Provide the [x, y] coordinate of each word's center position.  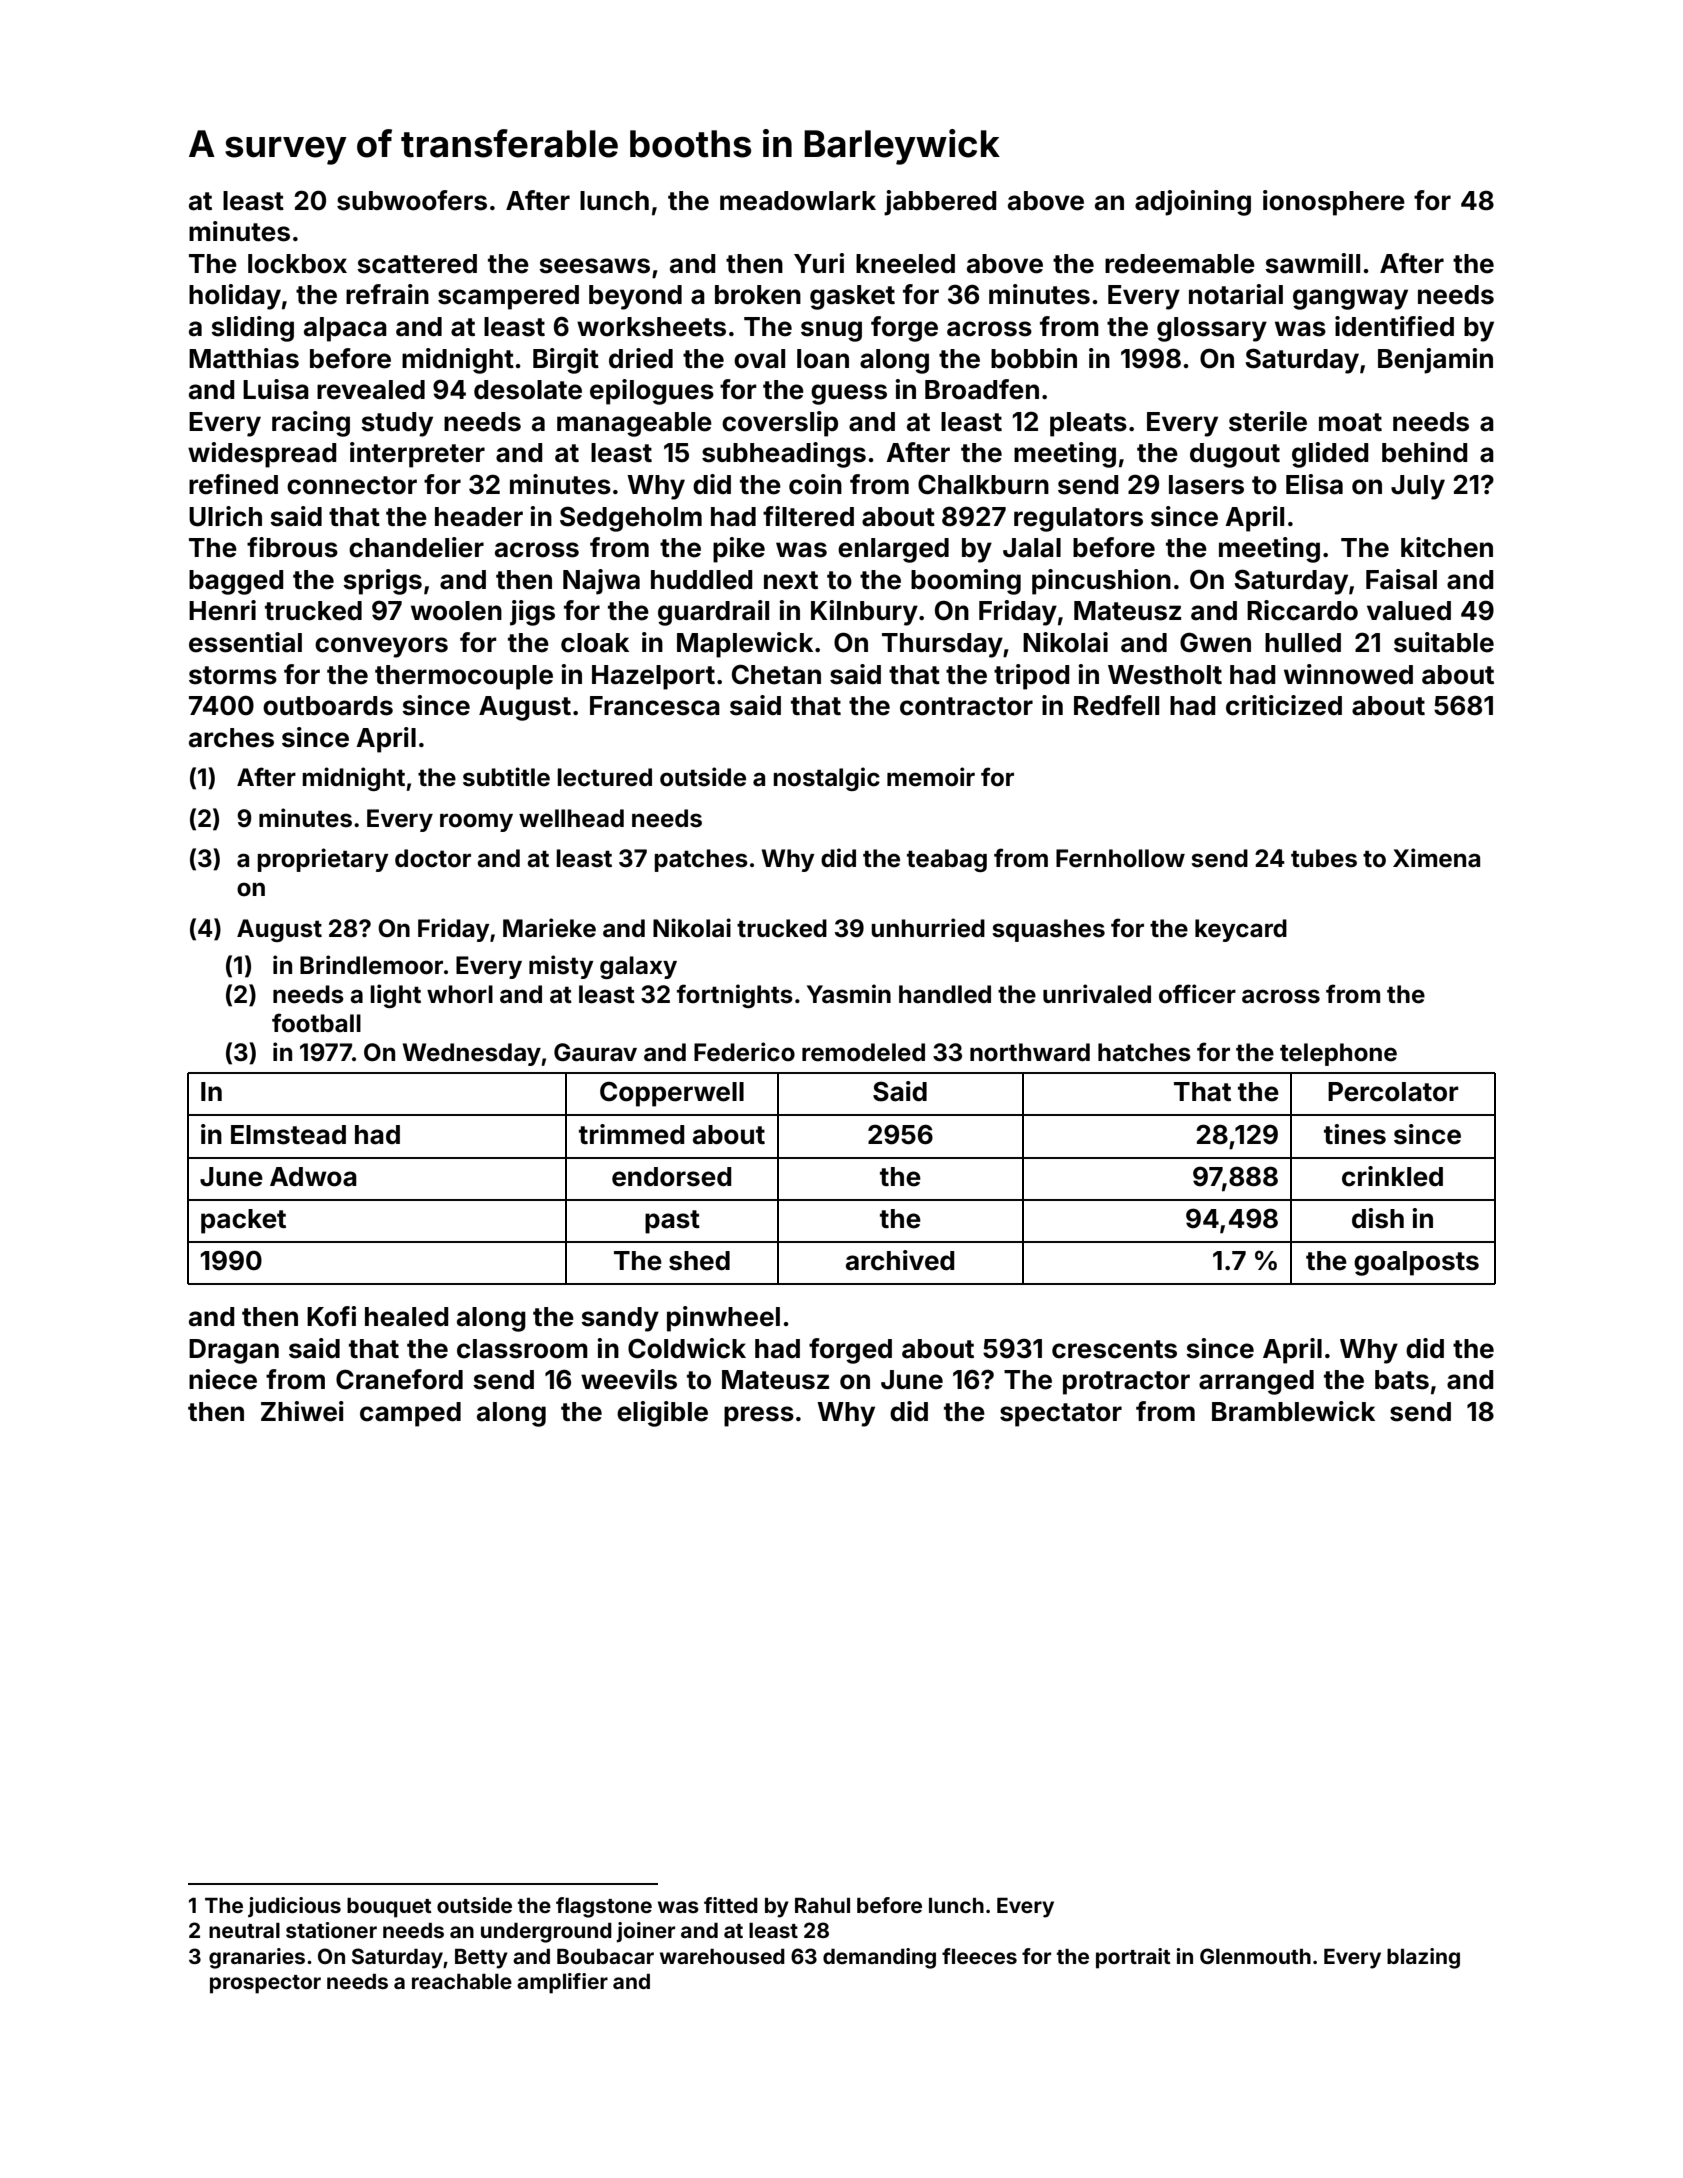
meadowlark [798, 201]
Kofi [331, 1316]
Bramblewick [1293, 1411]
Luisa [276, 389]
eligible [662, 1414]
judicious [294, 1907]
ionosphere [1334, 203]
